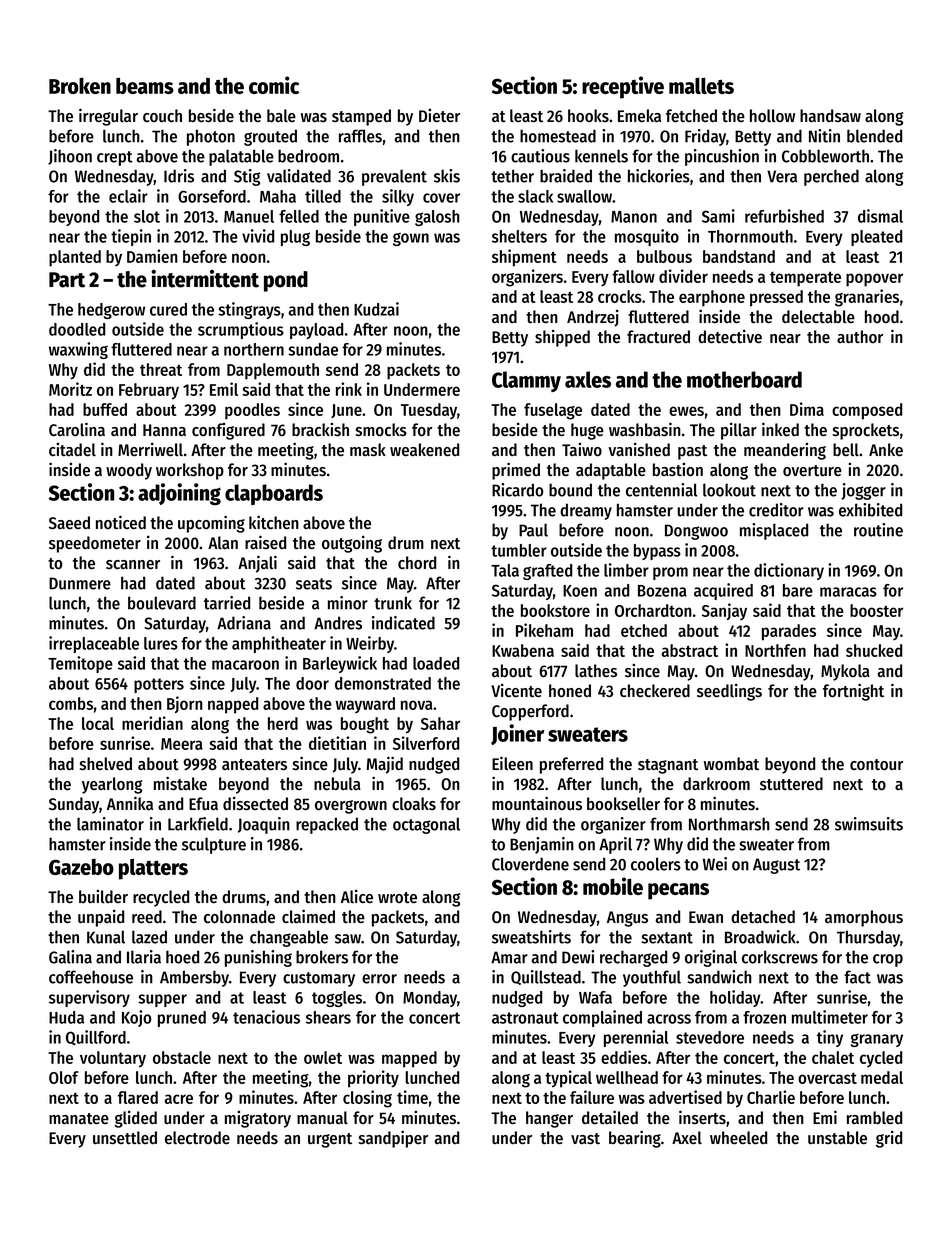  What do you see at coordinates (701, 86) in the screenshot?
I see `mallets` at bounding box center [701, 86].
